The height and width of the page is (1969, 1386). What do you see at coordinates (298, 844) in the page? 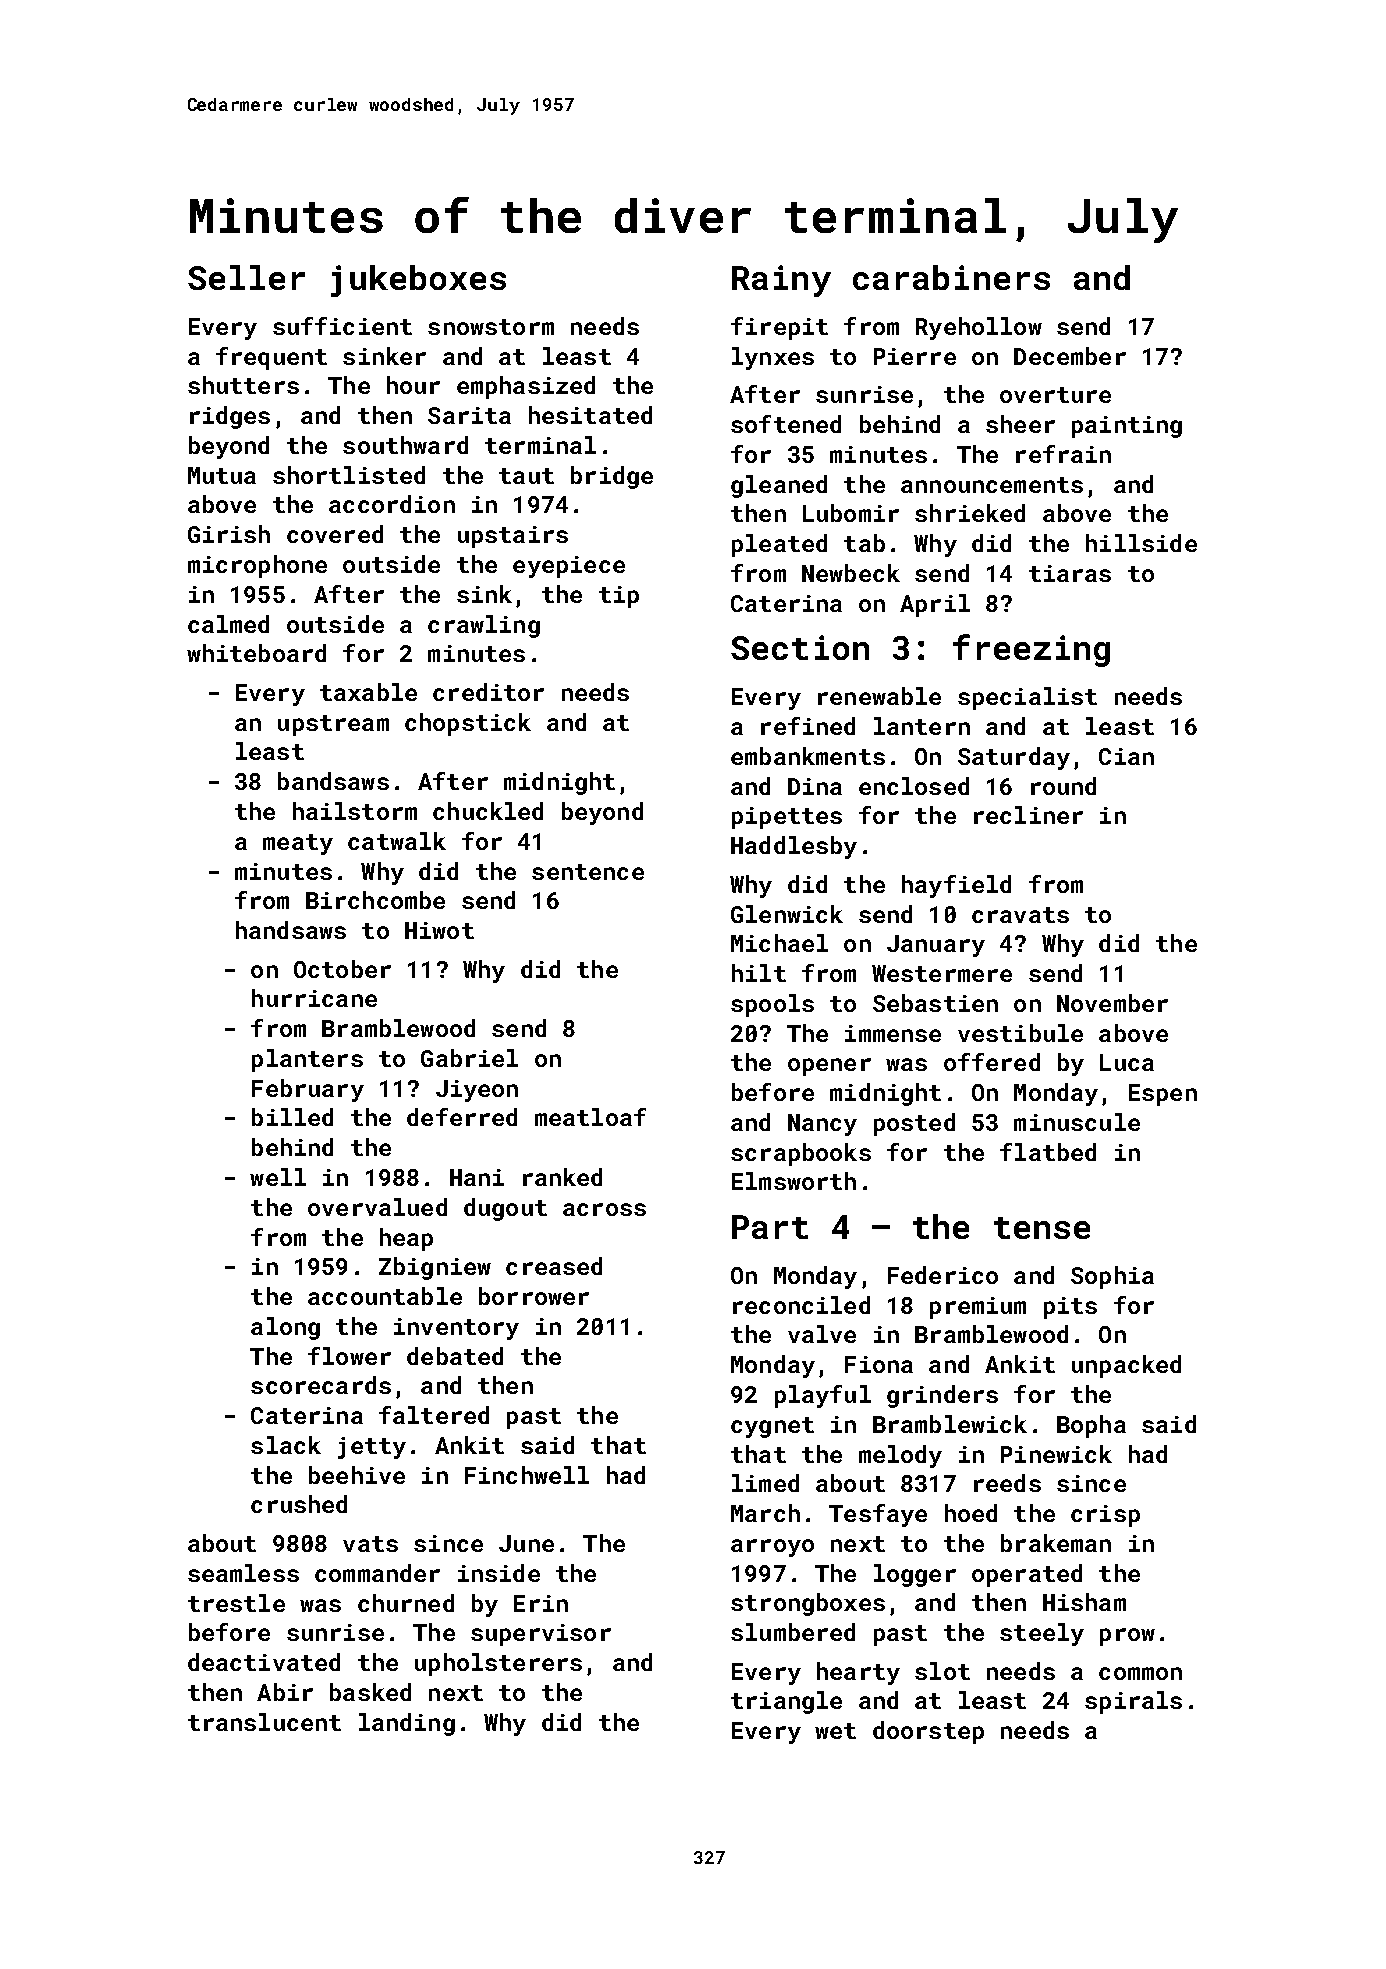
I see `meaty` at bounding box center [298, 844].
